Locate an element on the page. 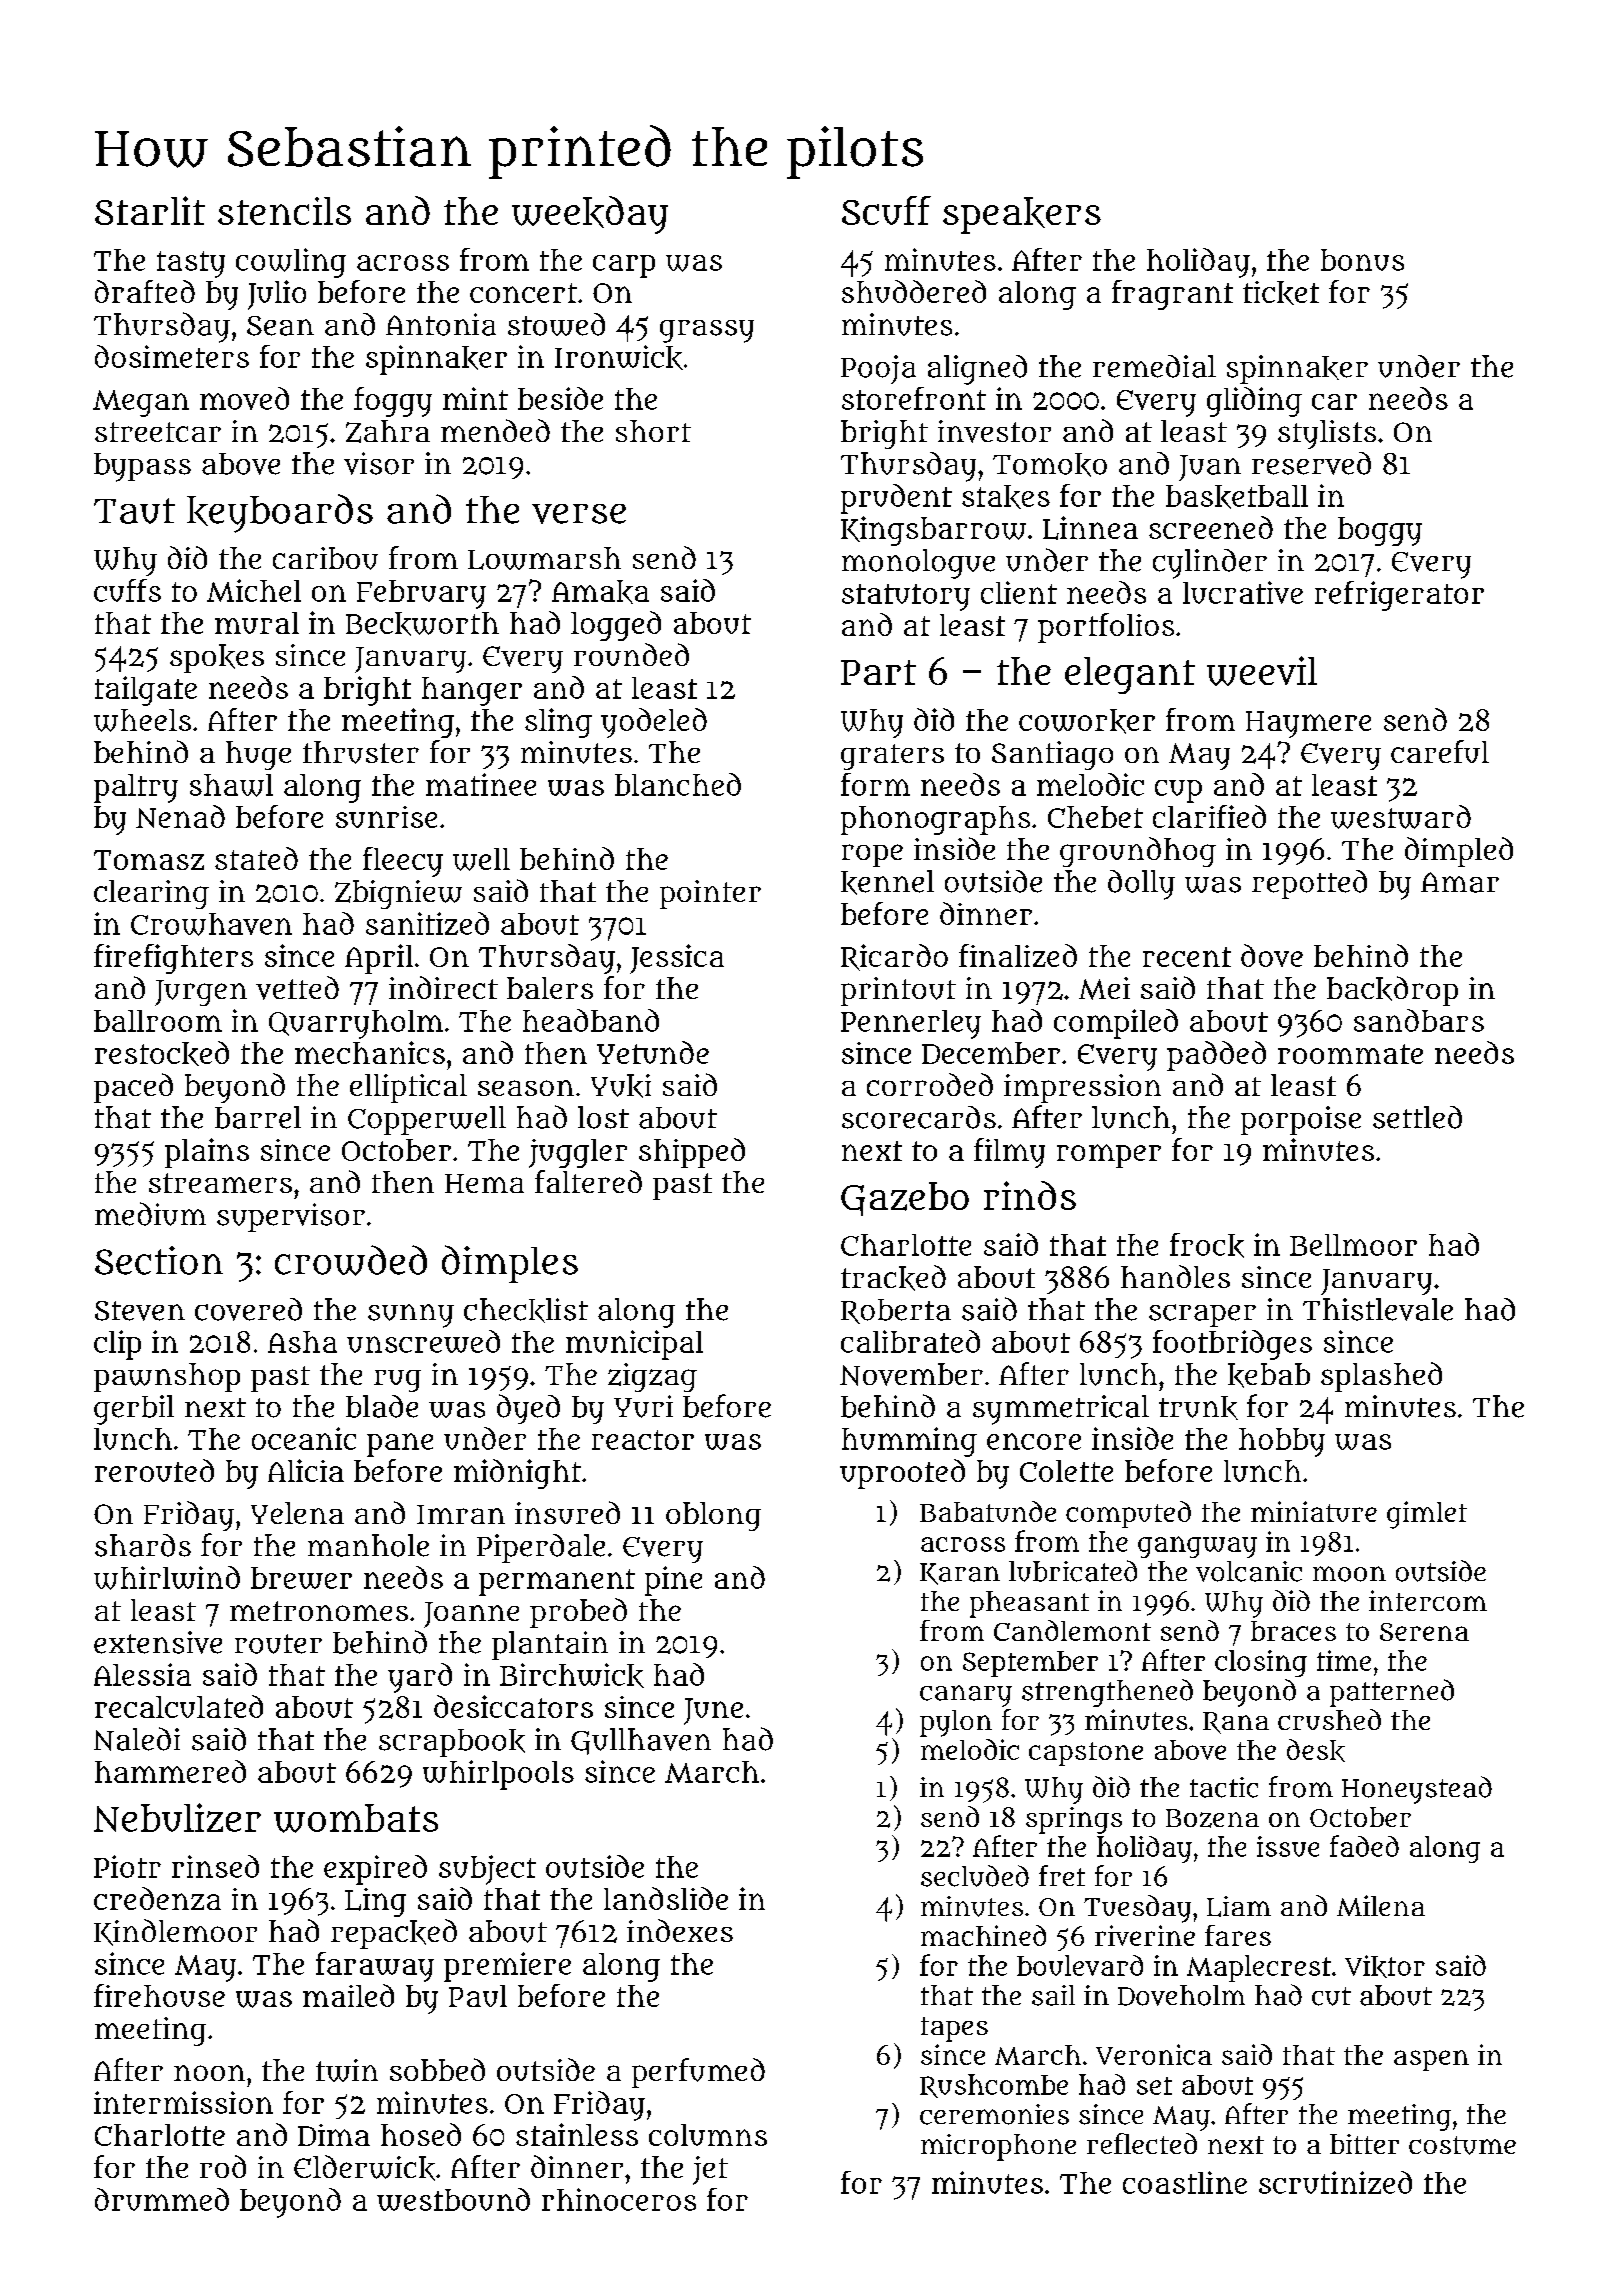  sobbed is located at coordinates (437, 2069).
